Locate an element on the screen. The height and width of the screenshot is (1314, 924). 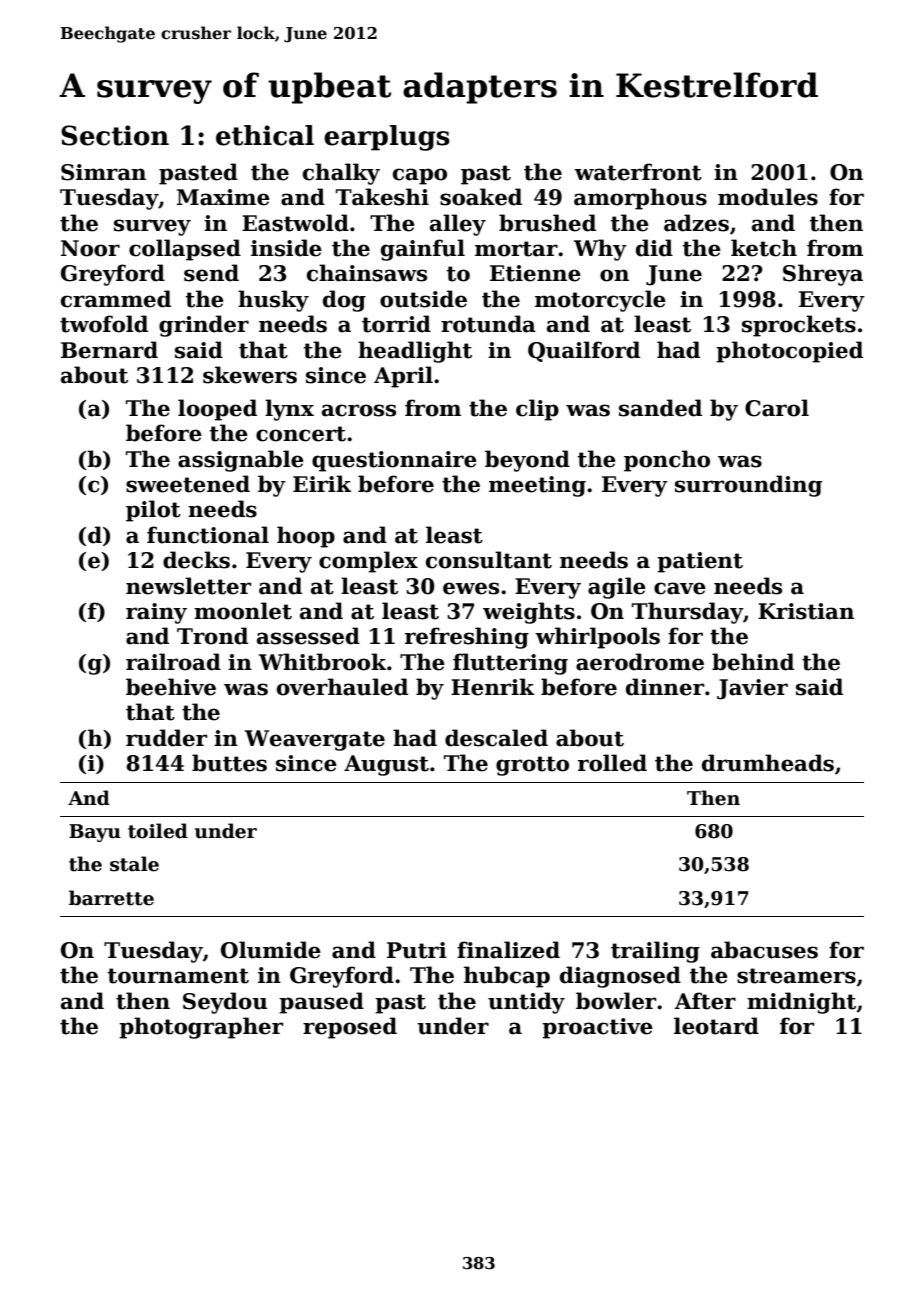
Maxime is located at coordinates (223, 197).
